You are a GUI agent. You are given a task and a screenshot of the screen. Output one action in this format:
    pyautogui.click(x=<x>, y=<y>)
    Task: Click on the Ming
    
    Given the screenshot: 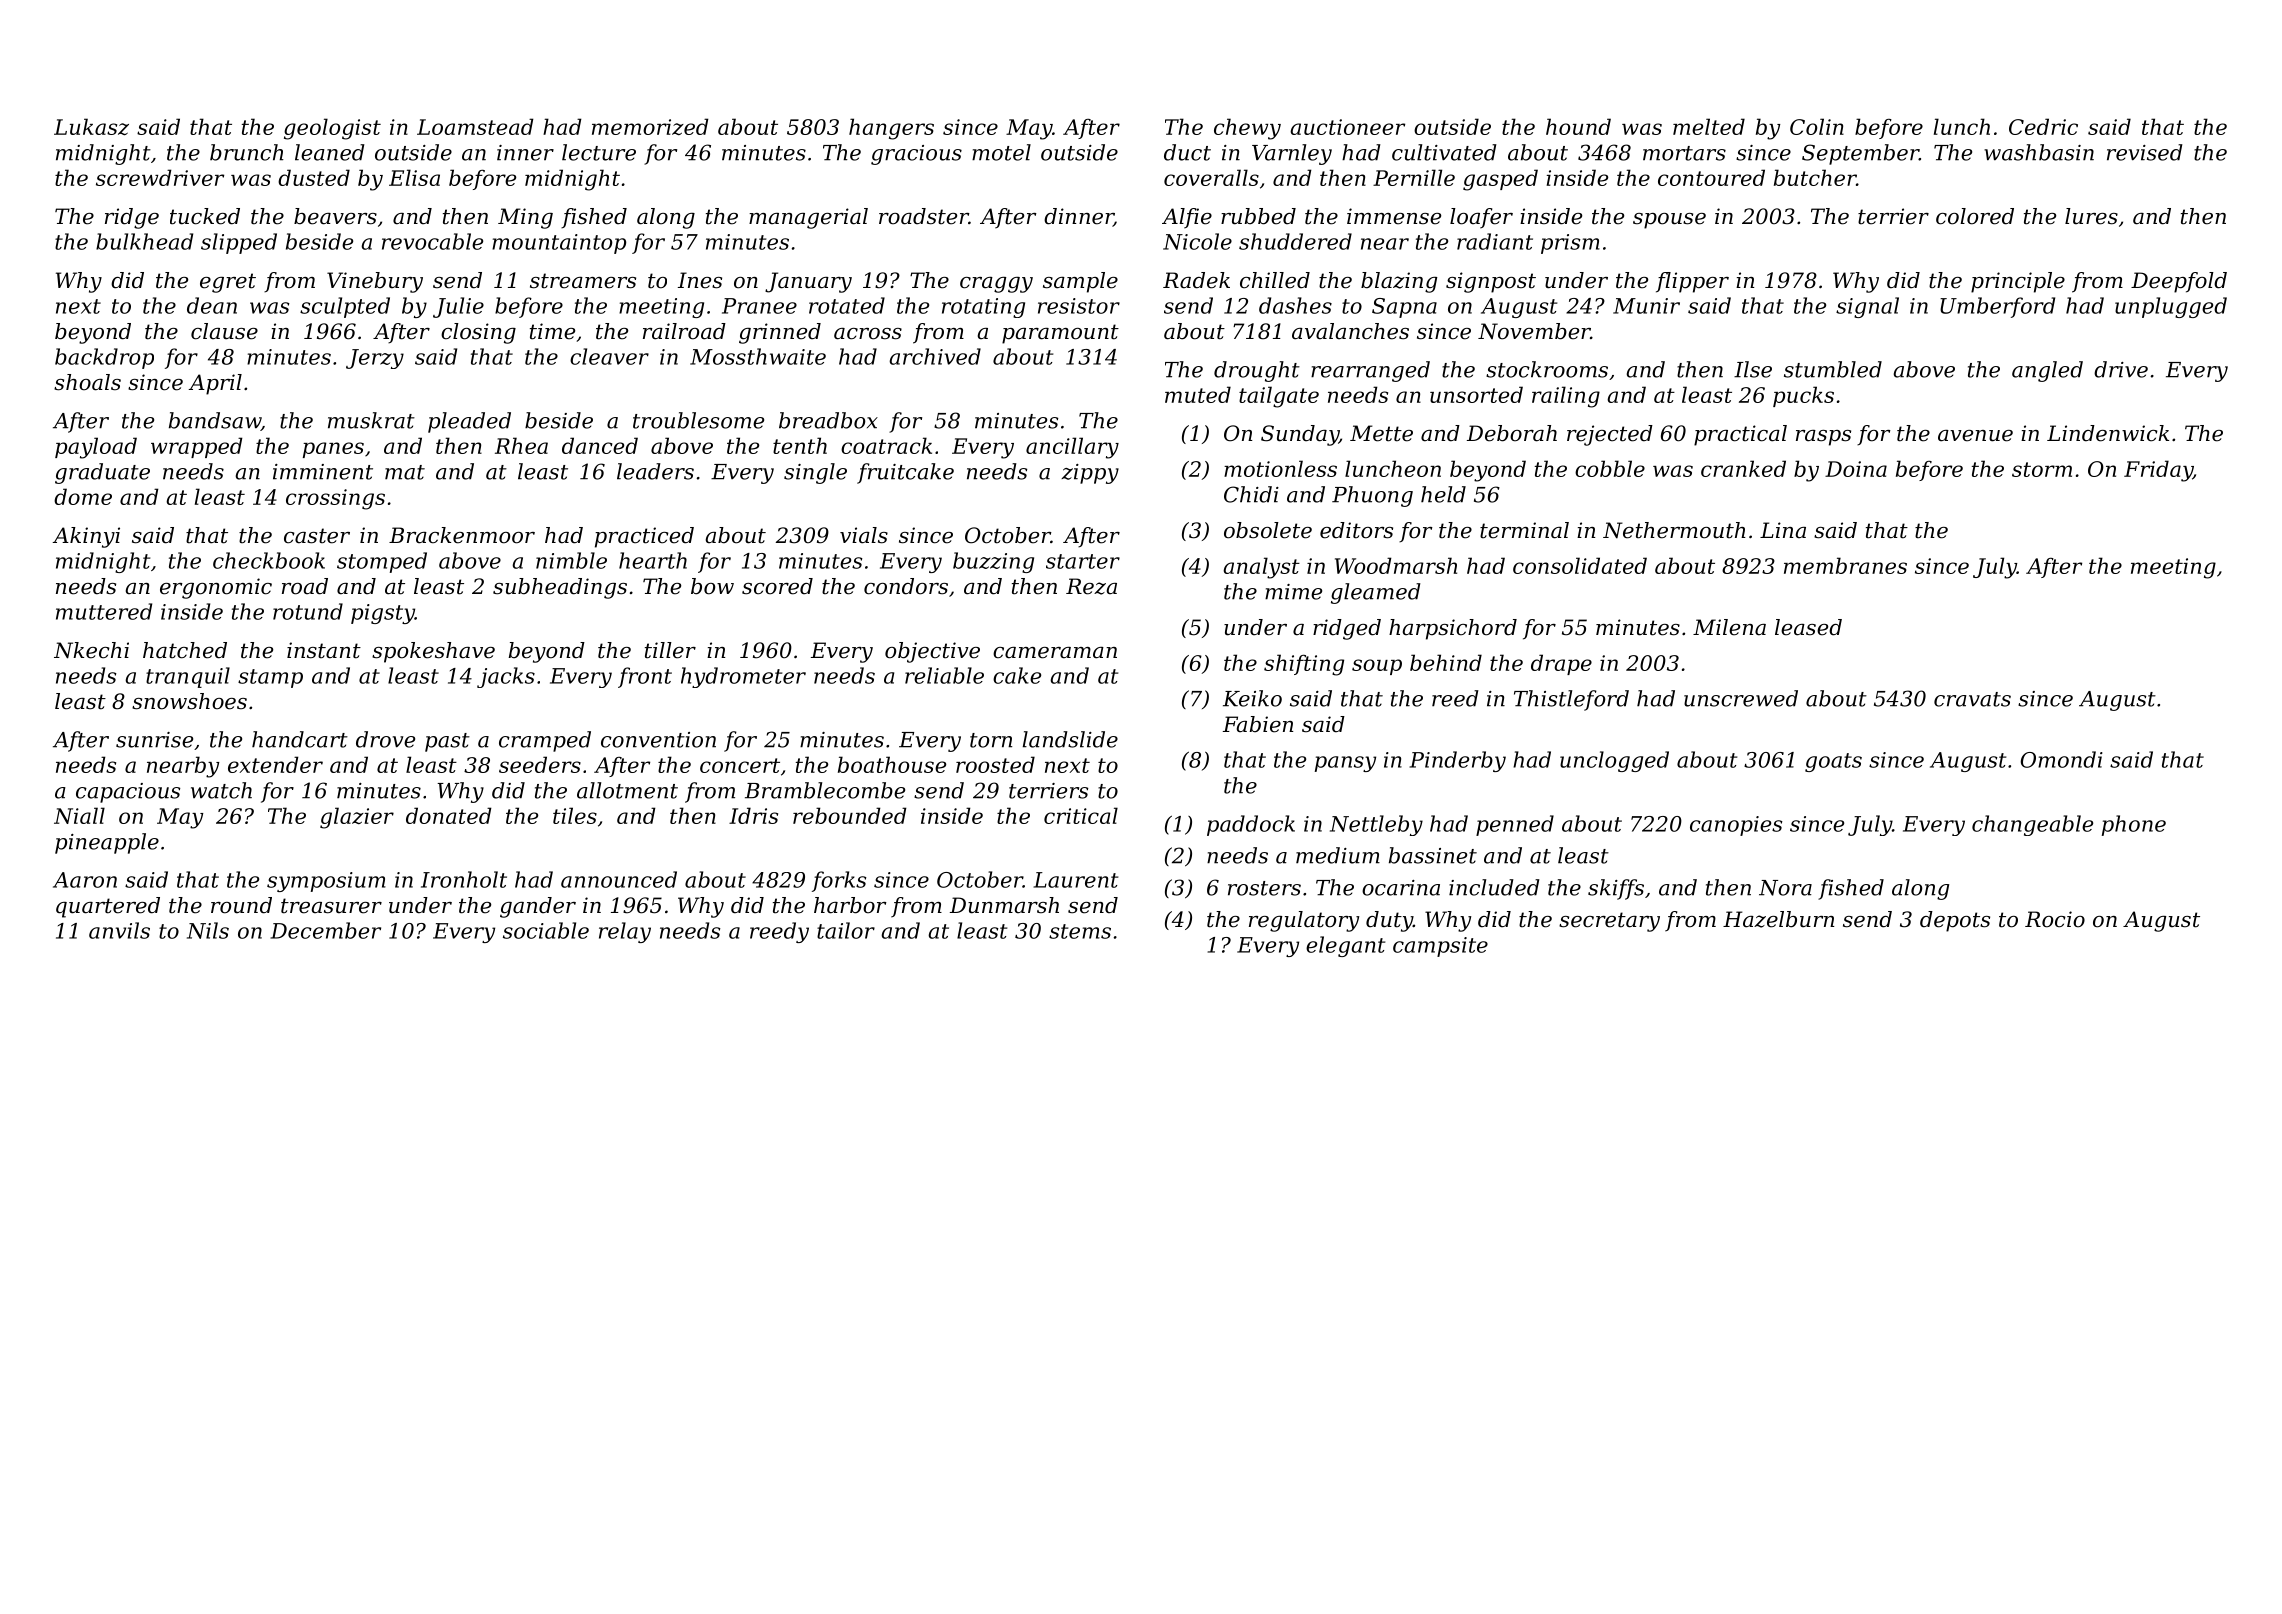 What is the action you would take?
    pyautogui.click(x=525, y=218)
